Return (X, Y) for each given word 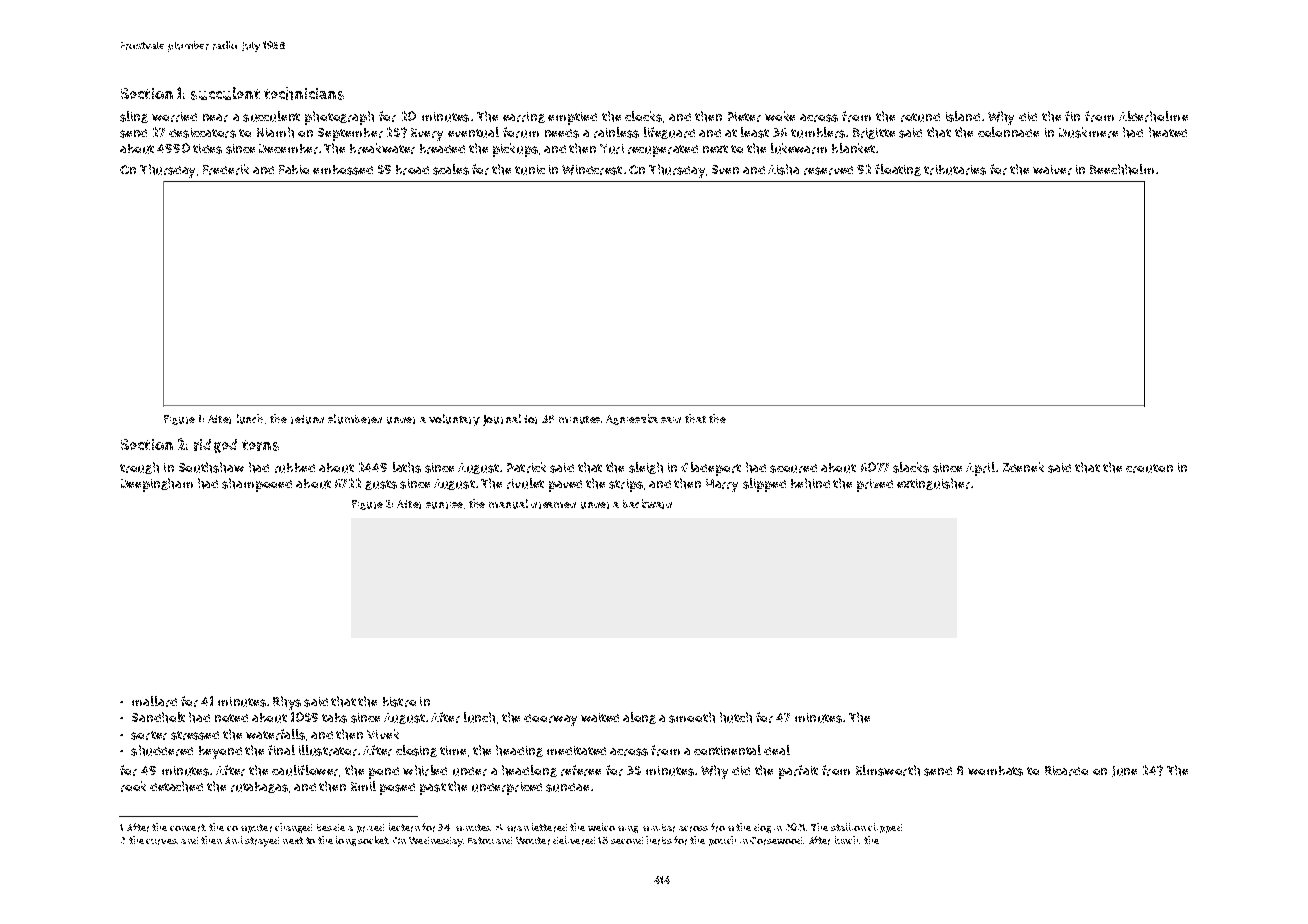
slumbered (355, 419)
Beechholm (1122, 169)
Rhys (287, 703)
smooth (692, 717)
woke (780, 116)
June (1124, 771)
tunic (530, 170)
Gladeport (711, 469)
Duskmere (1088, 132)
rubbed (295, 468)
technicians (304, 93)
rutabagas (259, 787)
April (980, 469)
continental (727, 750)
